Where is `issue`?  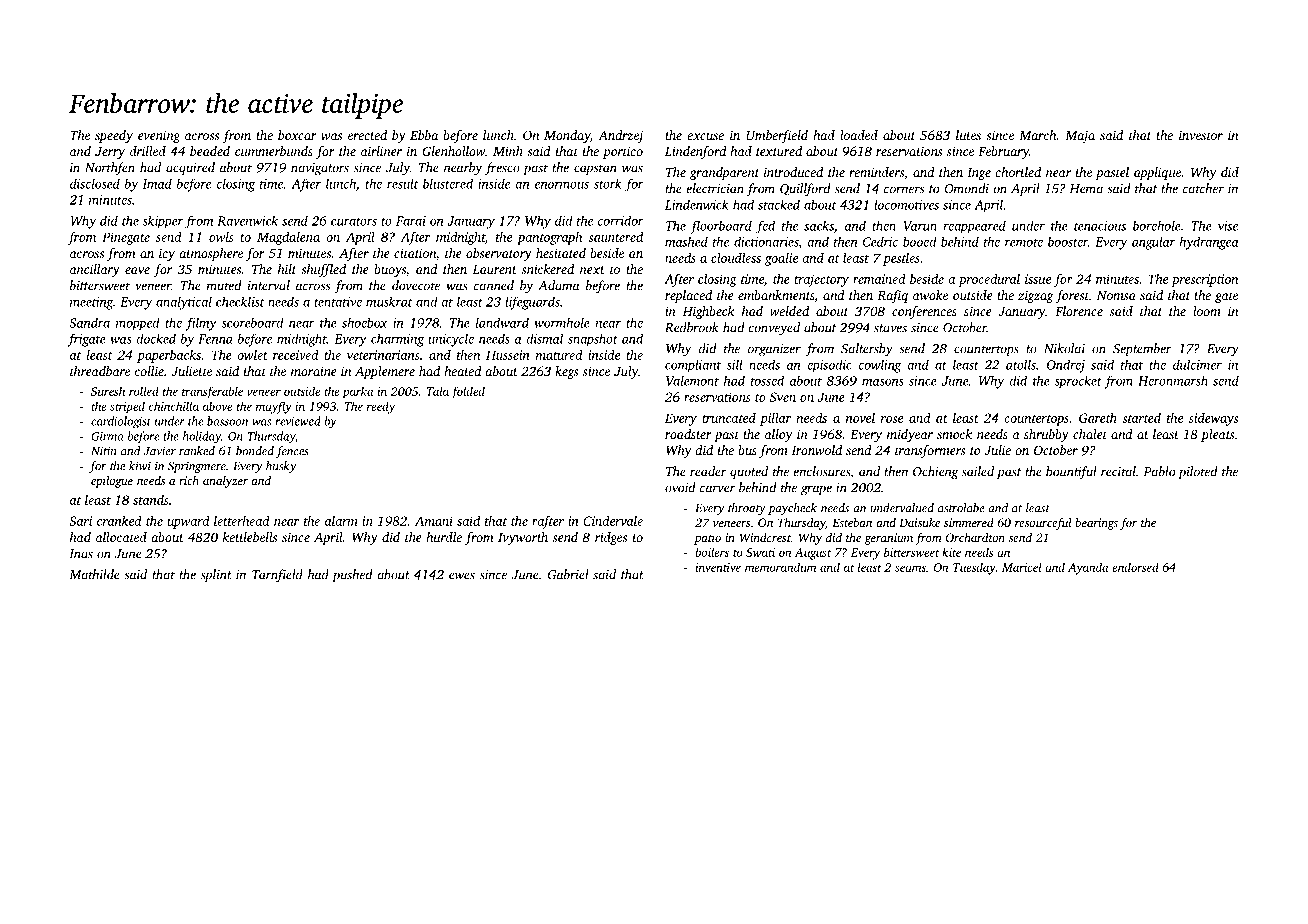 issue is located at coordinates (1038, 279).
